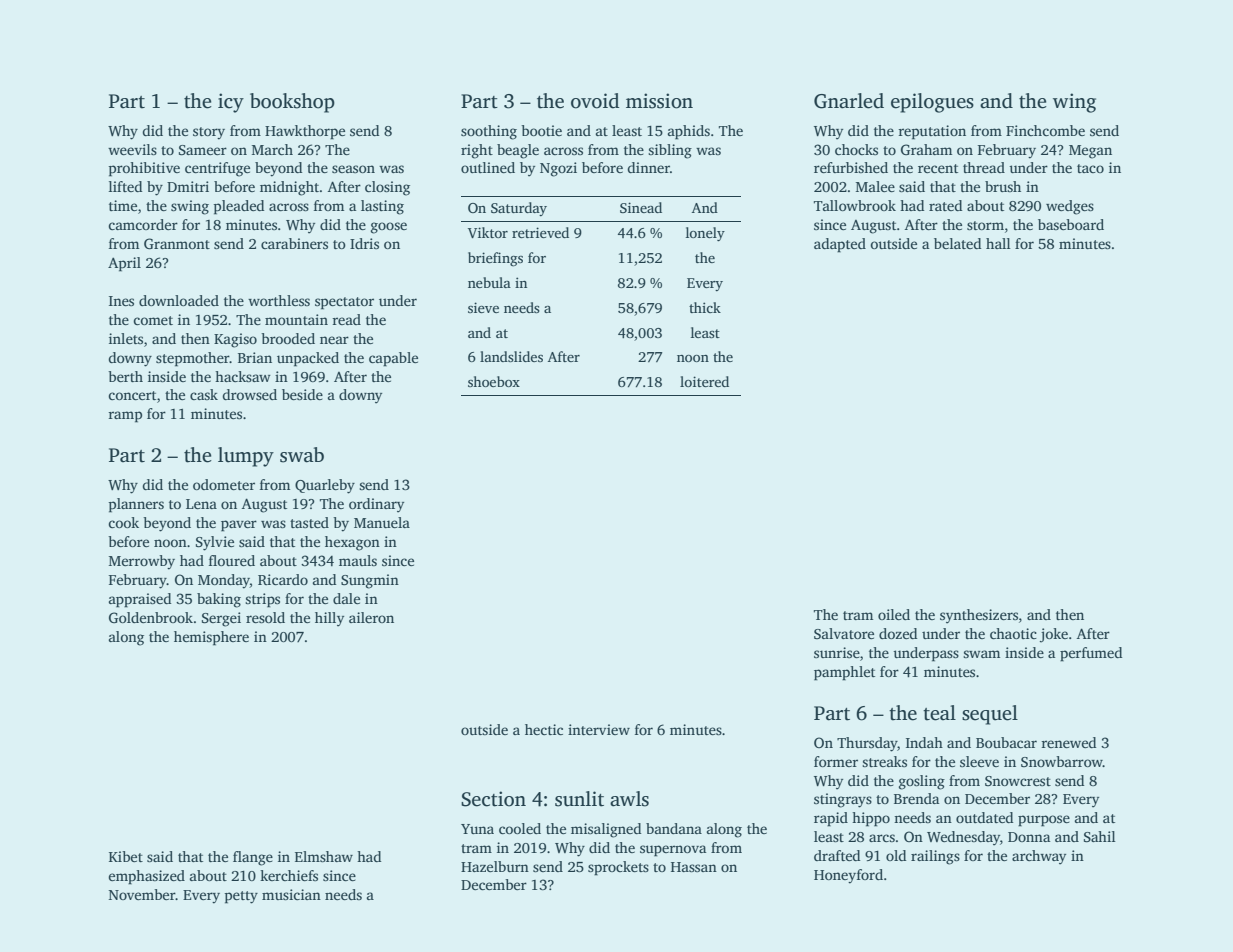  What do you see at coordinates (272, 149) in the screenshot?
I see `March` at bounding box center [272, 149].
